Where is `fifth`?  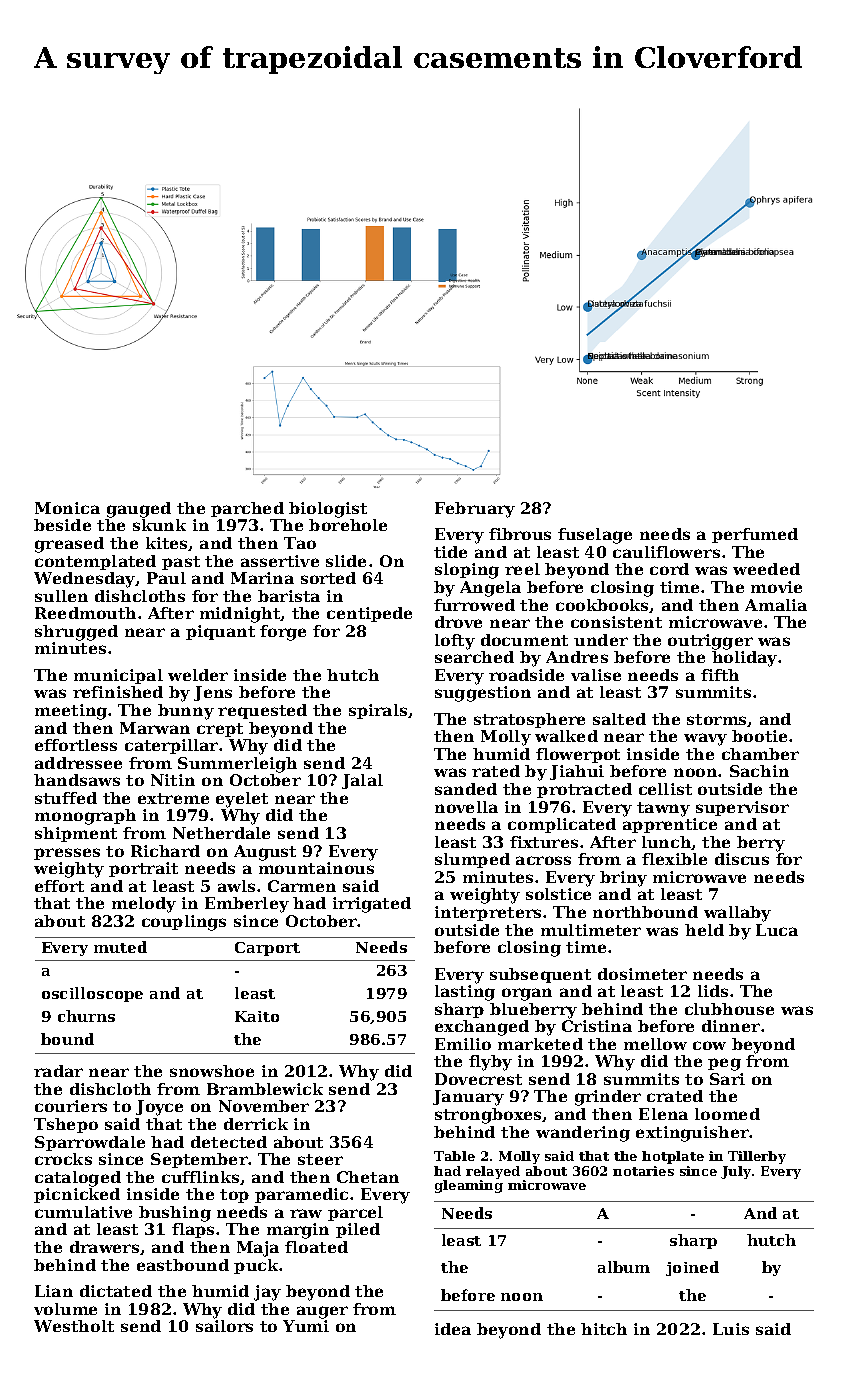 fifth is located at coordinates (720, 675).
